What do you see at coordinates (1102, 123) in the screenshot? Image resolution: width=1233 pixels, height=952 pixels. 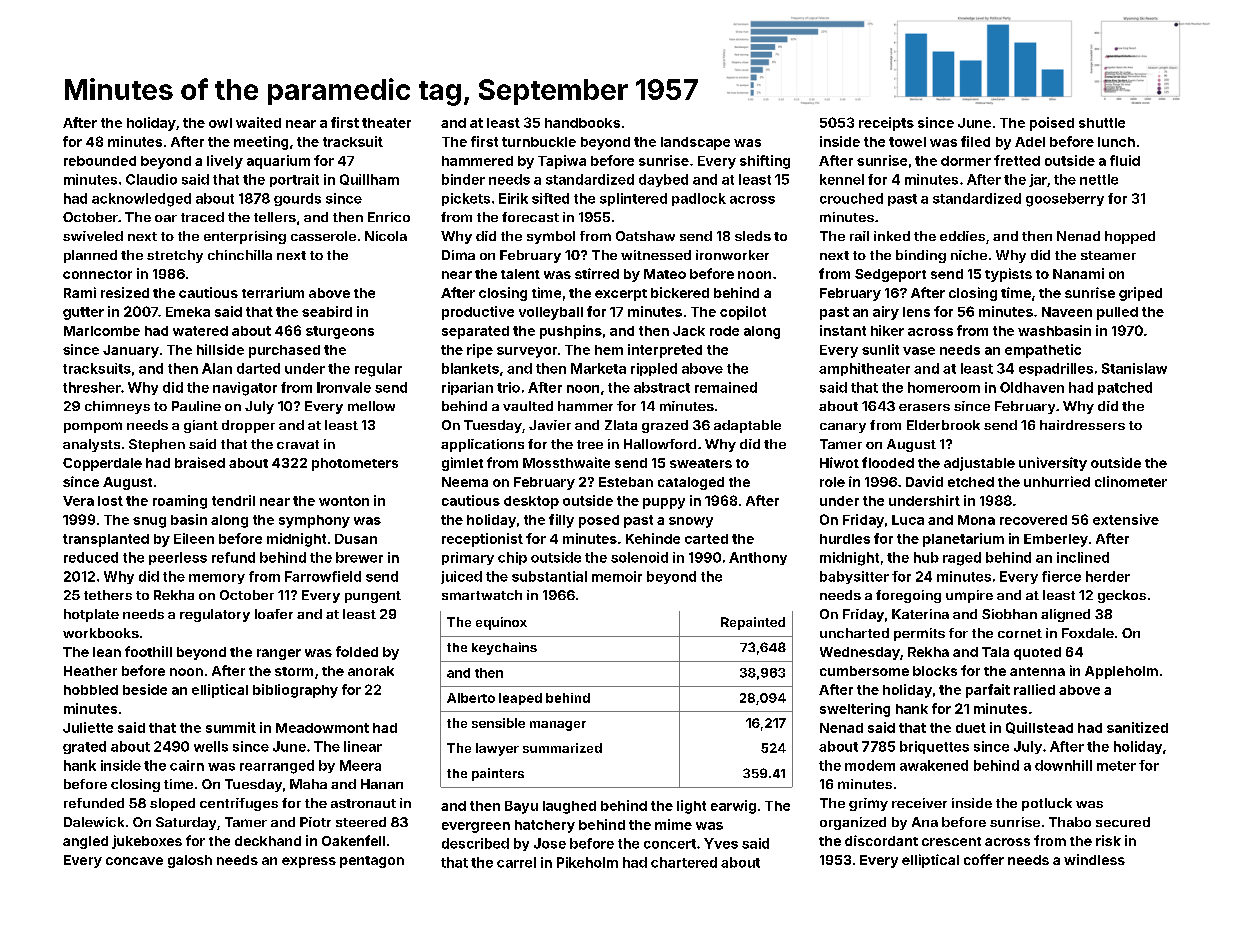 I see `shuttle` at bounding box center [1102, 123].
